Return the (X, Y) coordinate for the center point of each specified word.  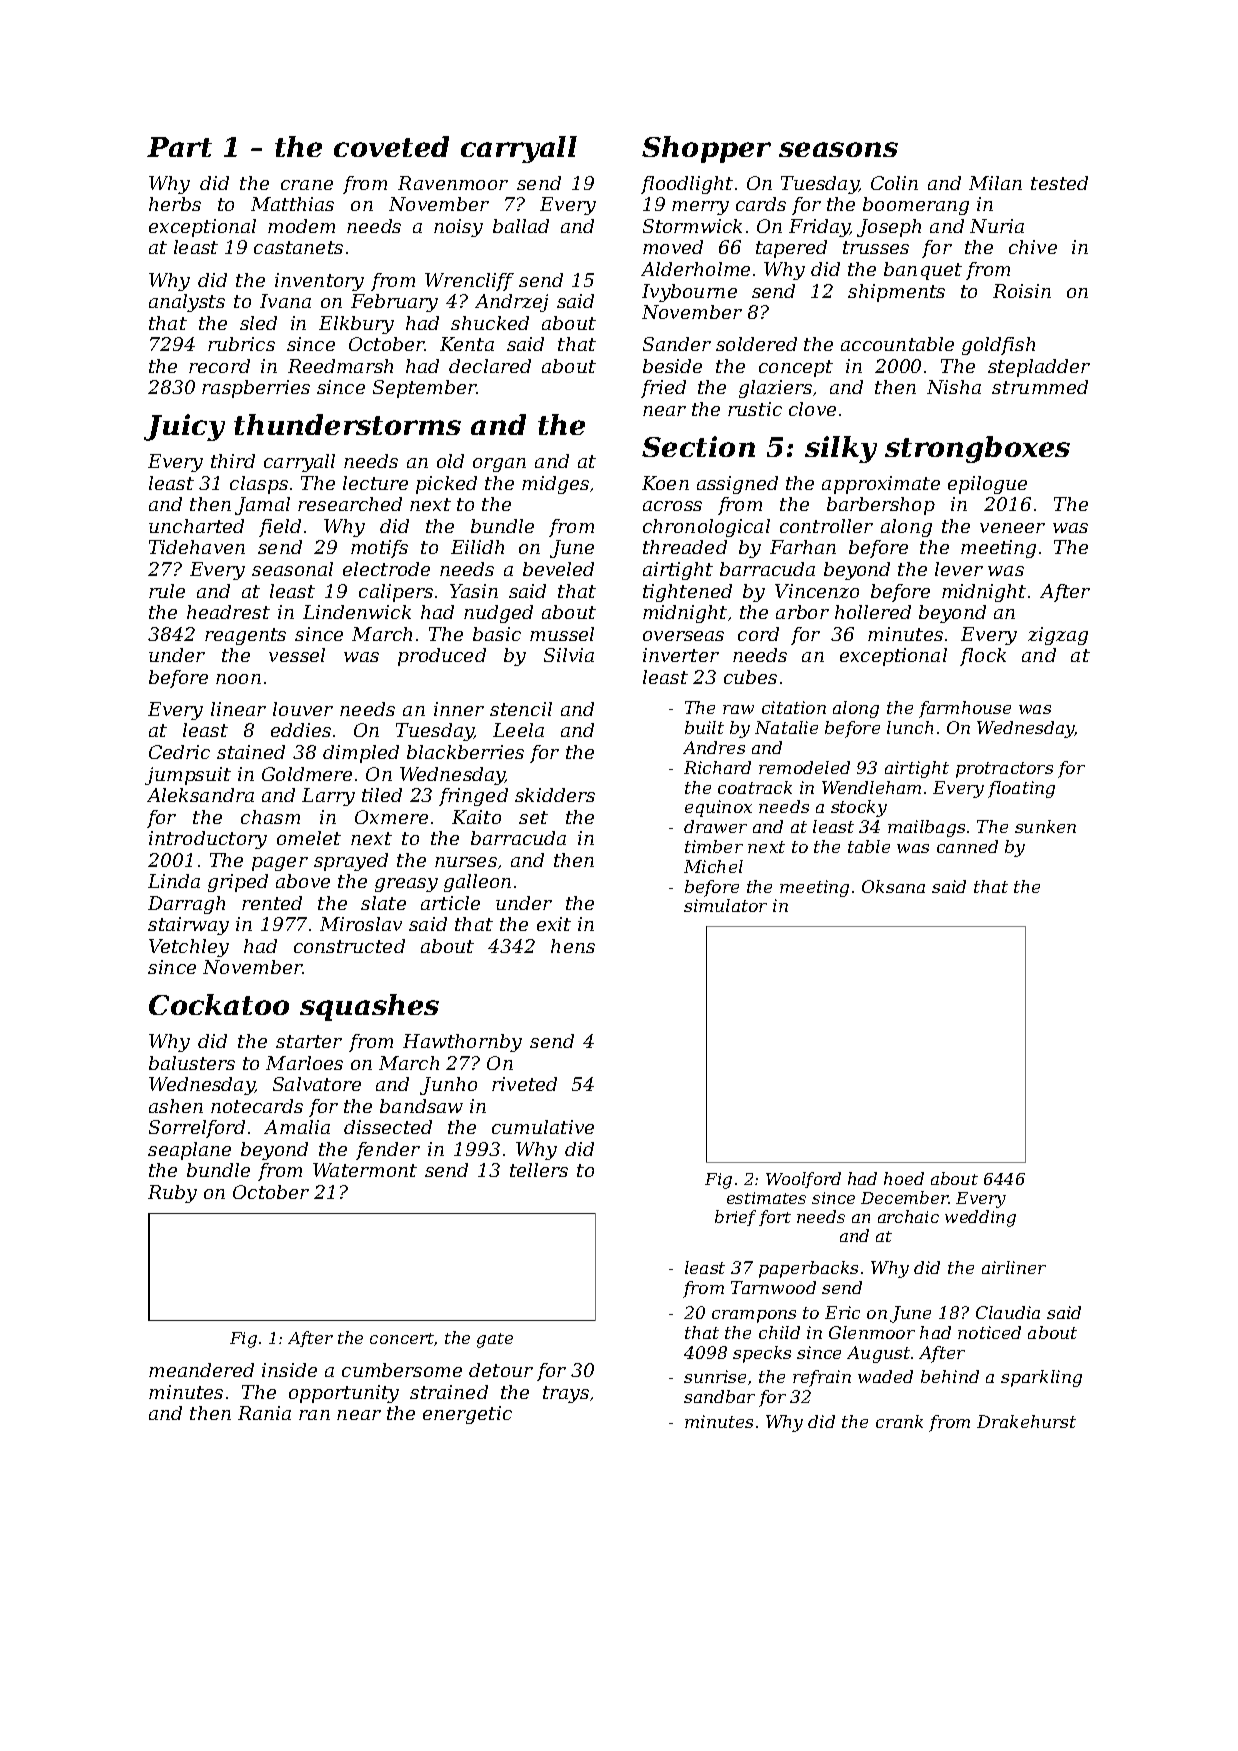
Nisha (954, 387)
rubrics (241, 344)
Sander (677, 344)
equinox (718, 808)
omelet (309, 838)
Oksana (893, 886)
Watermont (365, 1170)
